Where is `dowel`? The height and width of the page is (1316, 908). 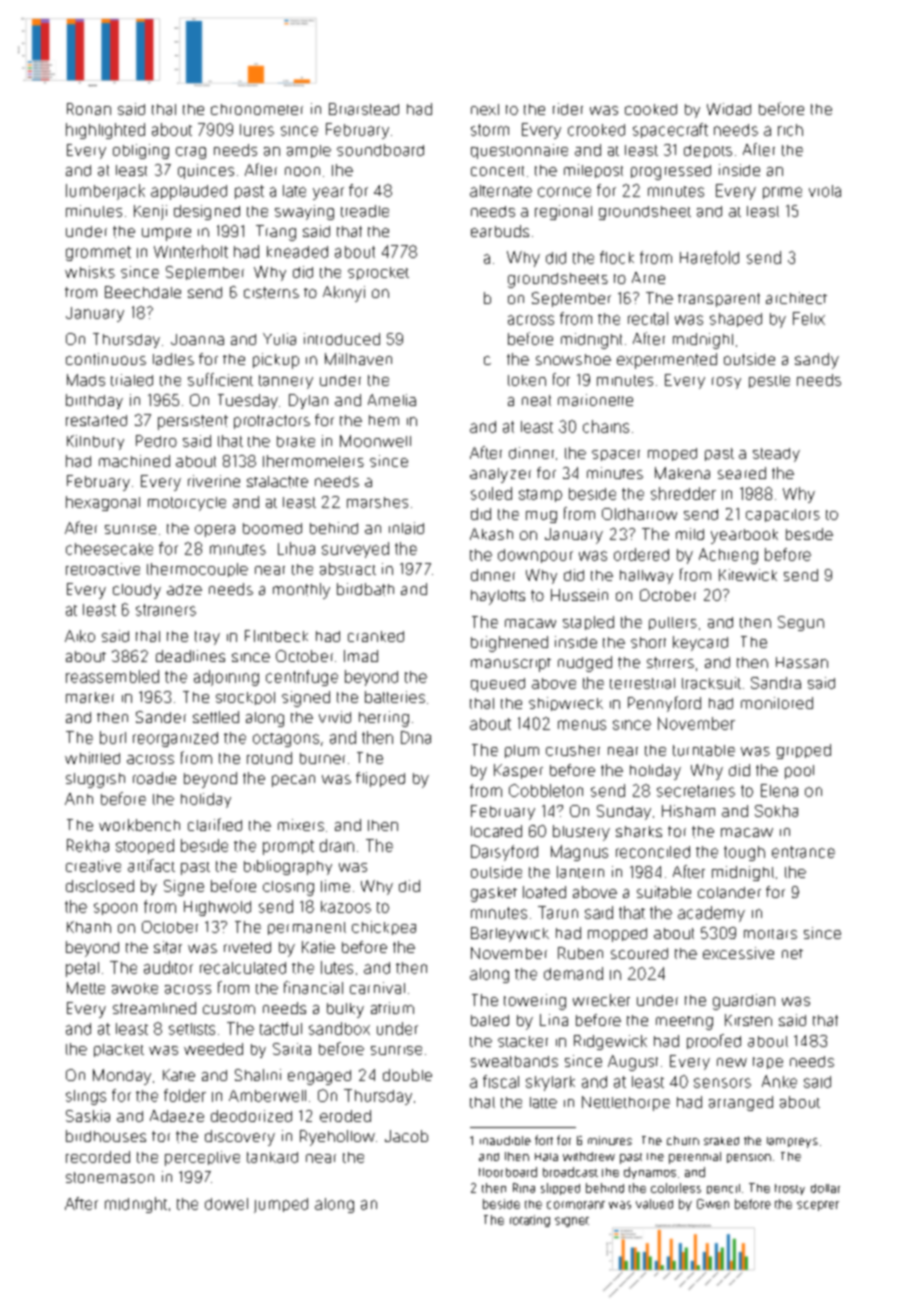 dowel is located at coordinates (226, 1204).
